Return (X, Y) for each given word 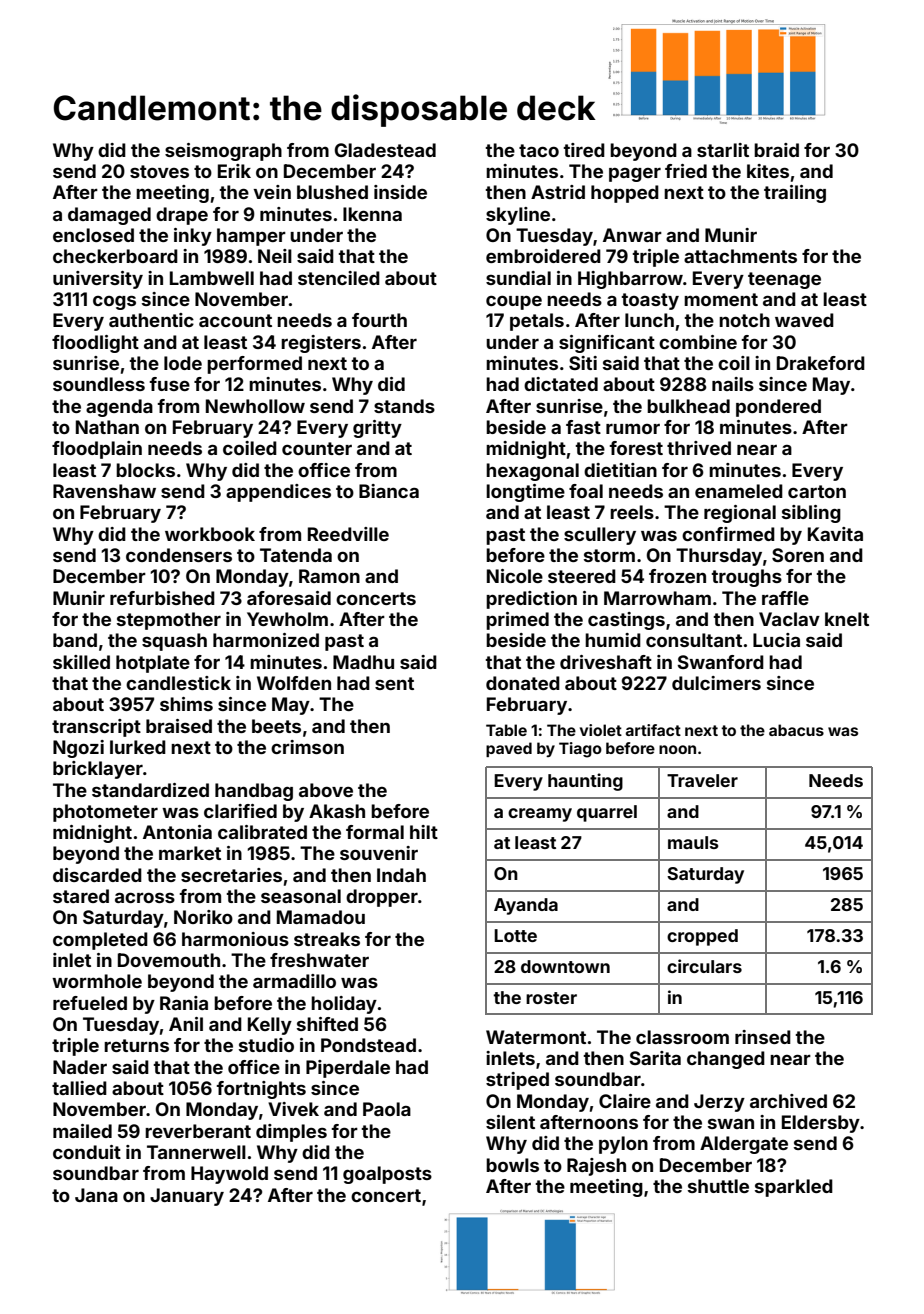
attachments (740, 256)
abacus (796, 730)
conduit (87, 1152)
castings (626, 621)
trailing (795, 194)
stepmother (169, 621)
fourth (379, 320)
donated (523, 683)
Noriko (203, 917)
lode (183, 363)
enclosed (93, 235)
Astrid (558, 192)
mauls (693, 842)
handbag (254, 792)
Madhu (363, 662)
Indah (401, 875)
